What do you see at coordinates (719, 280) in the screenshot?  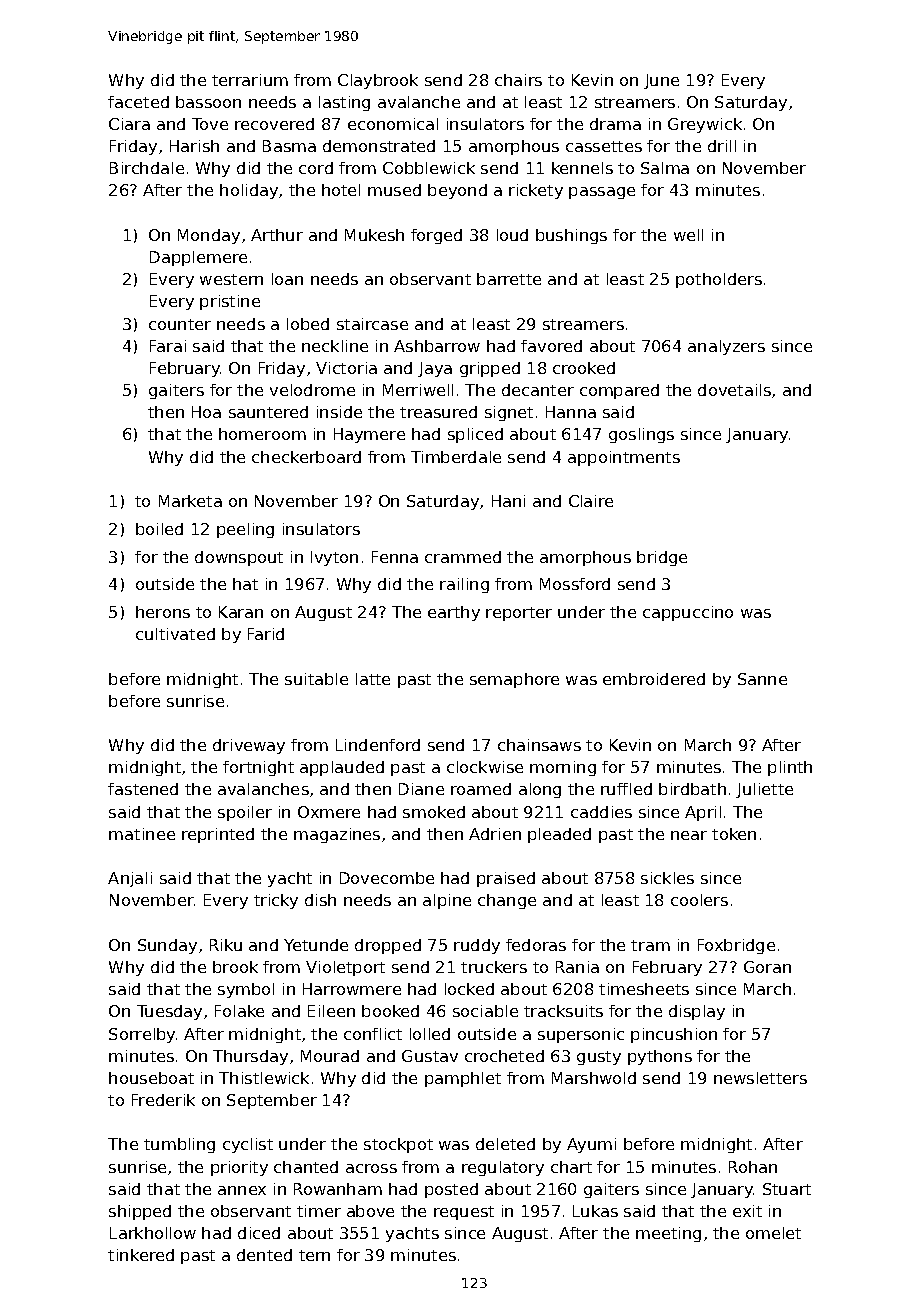 I see `potholders` at bounding box center [719, 280].
